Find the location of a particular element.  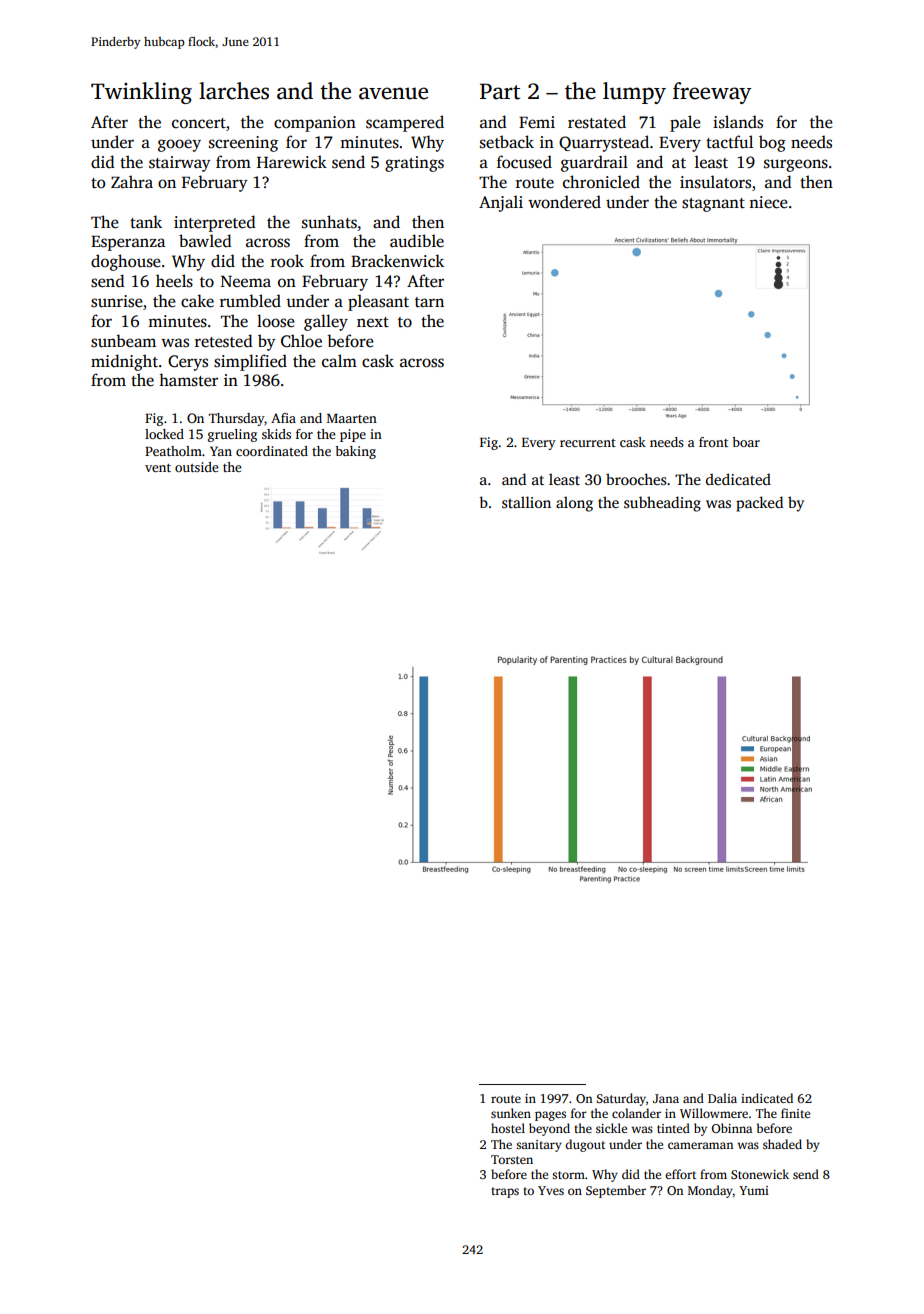

Part is located at coordinates (500, 91).
